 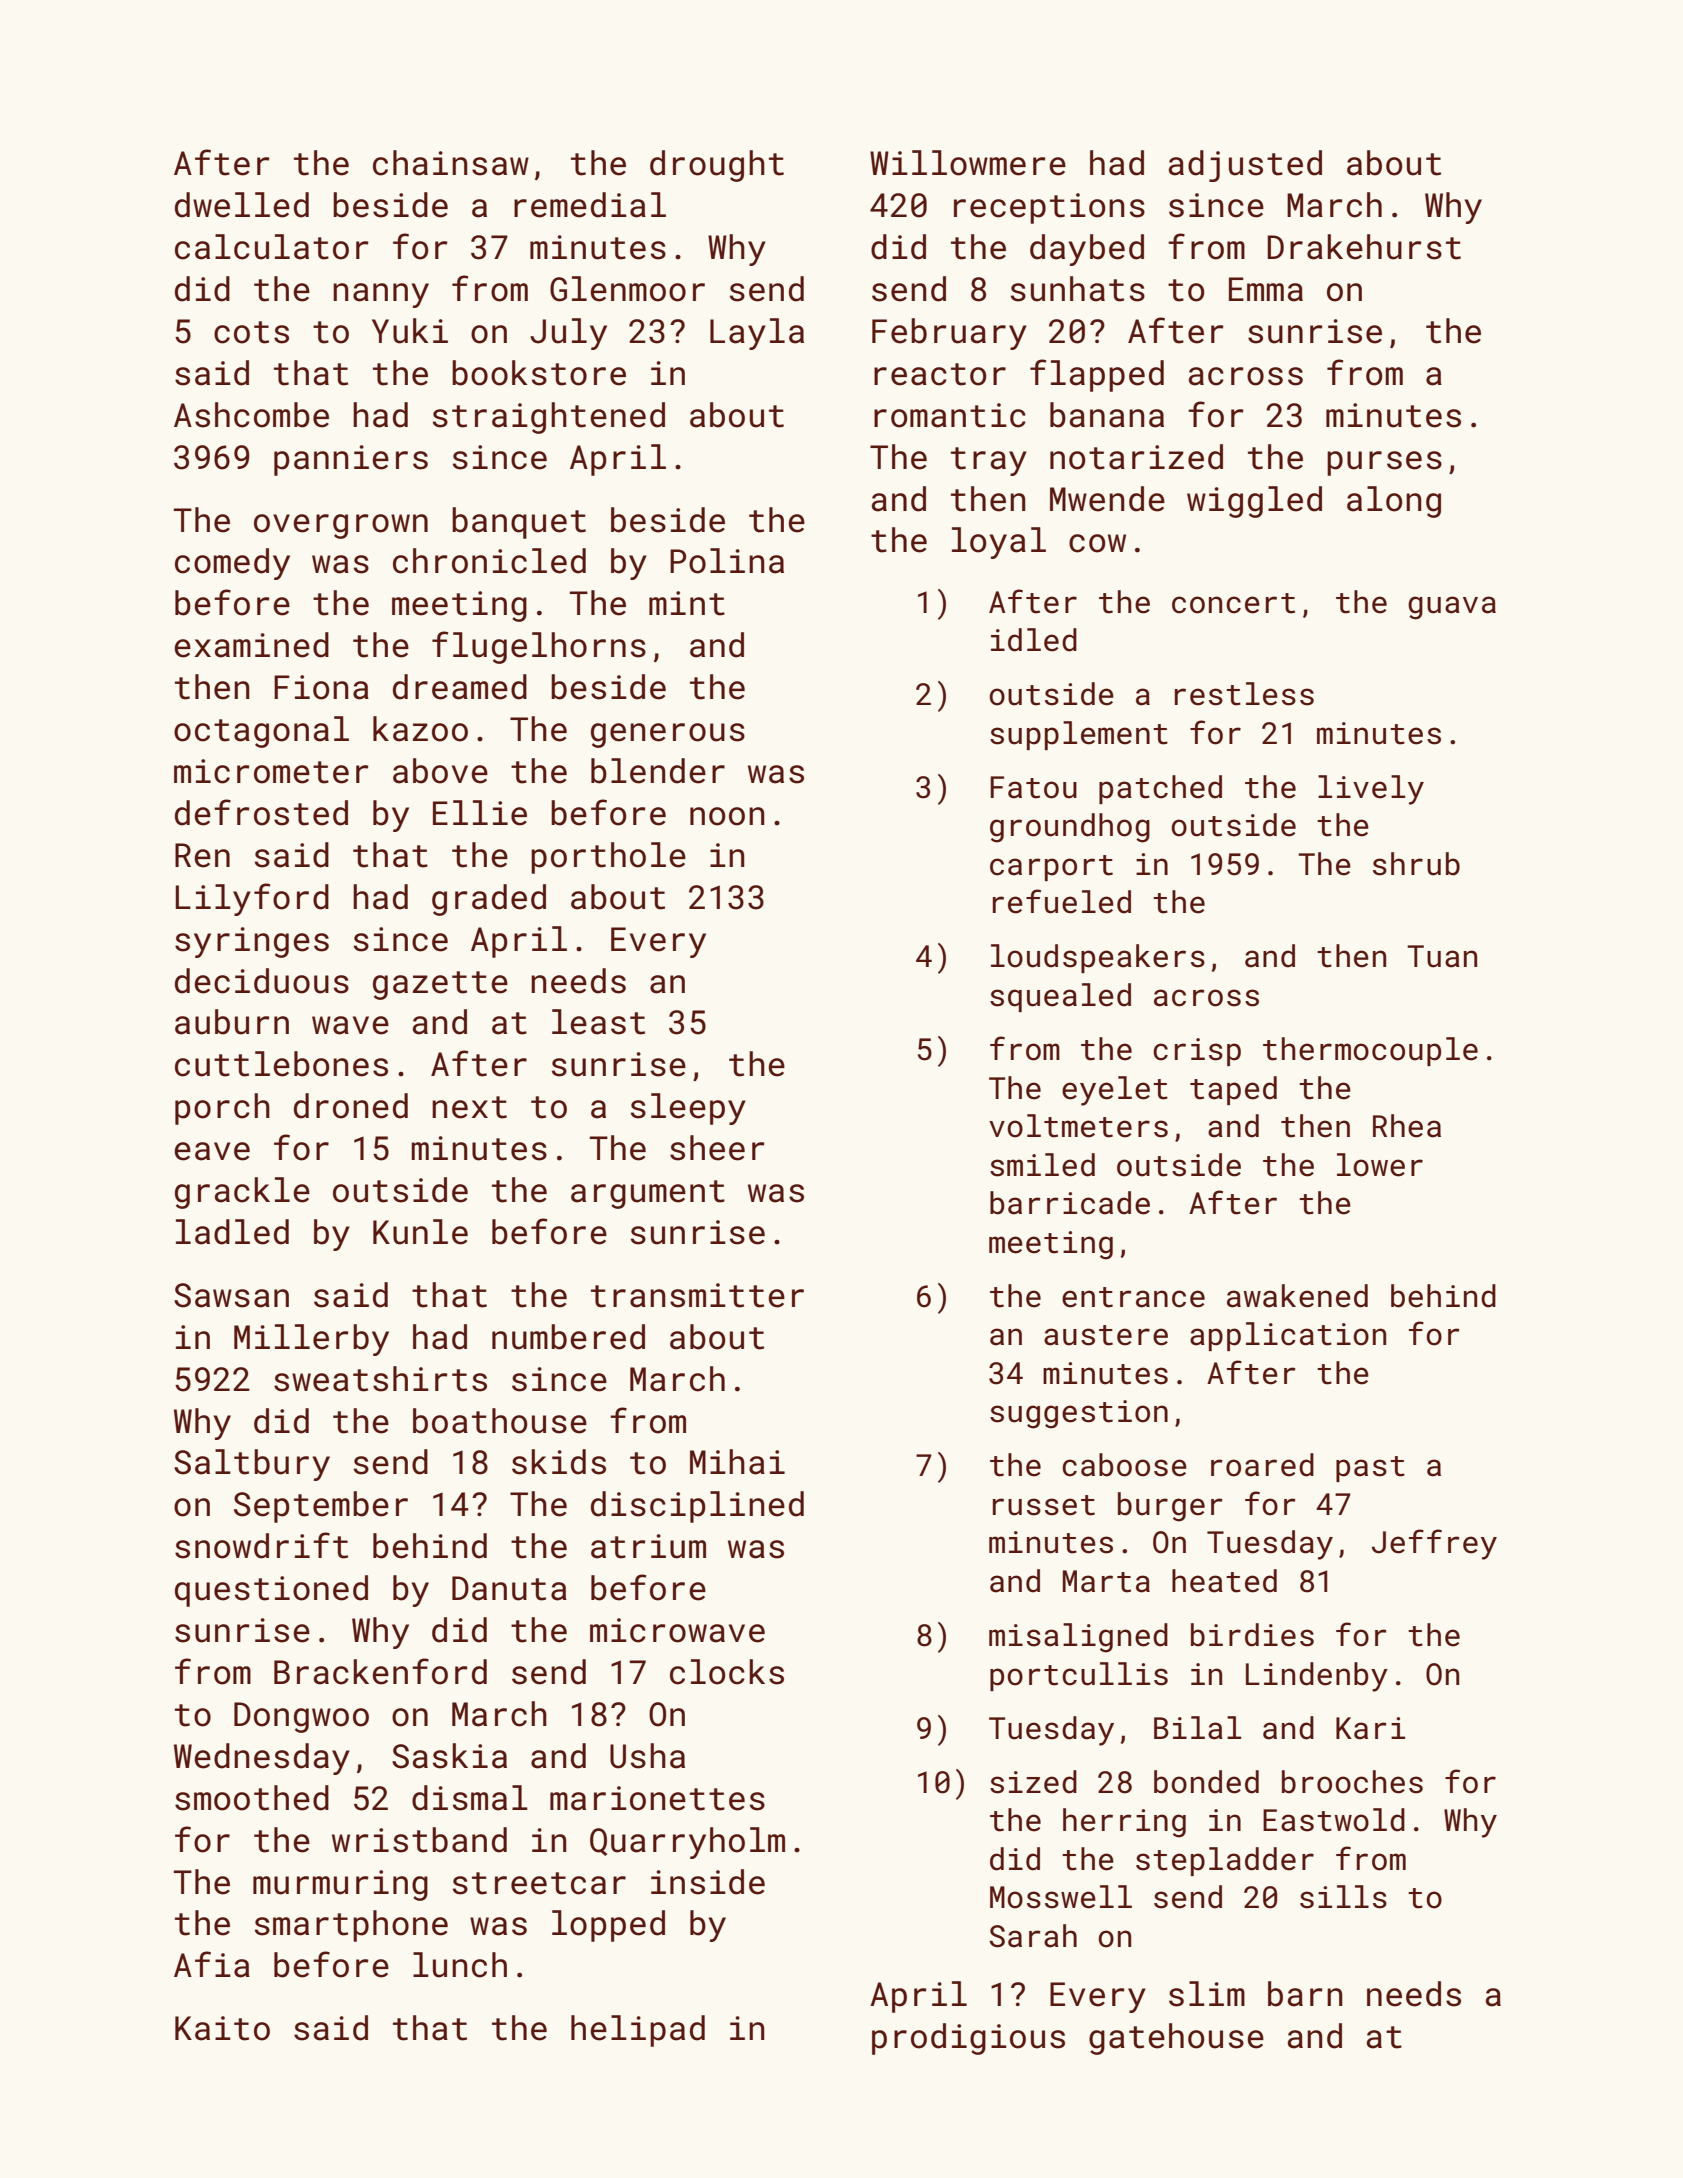 What do you see at coordinates (222, 1109) in the screenshot?
I see `porch` at bounding box center [222, 1109].
